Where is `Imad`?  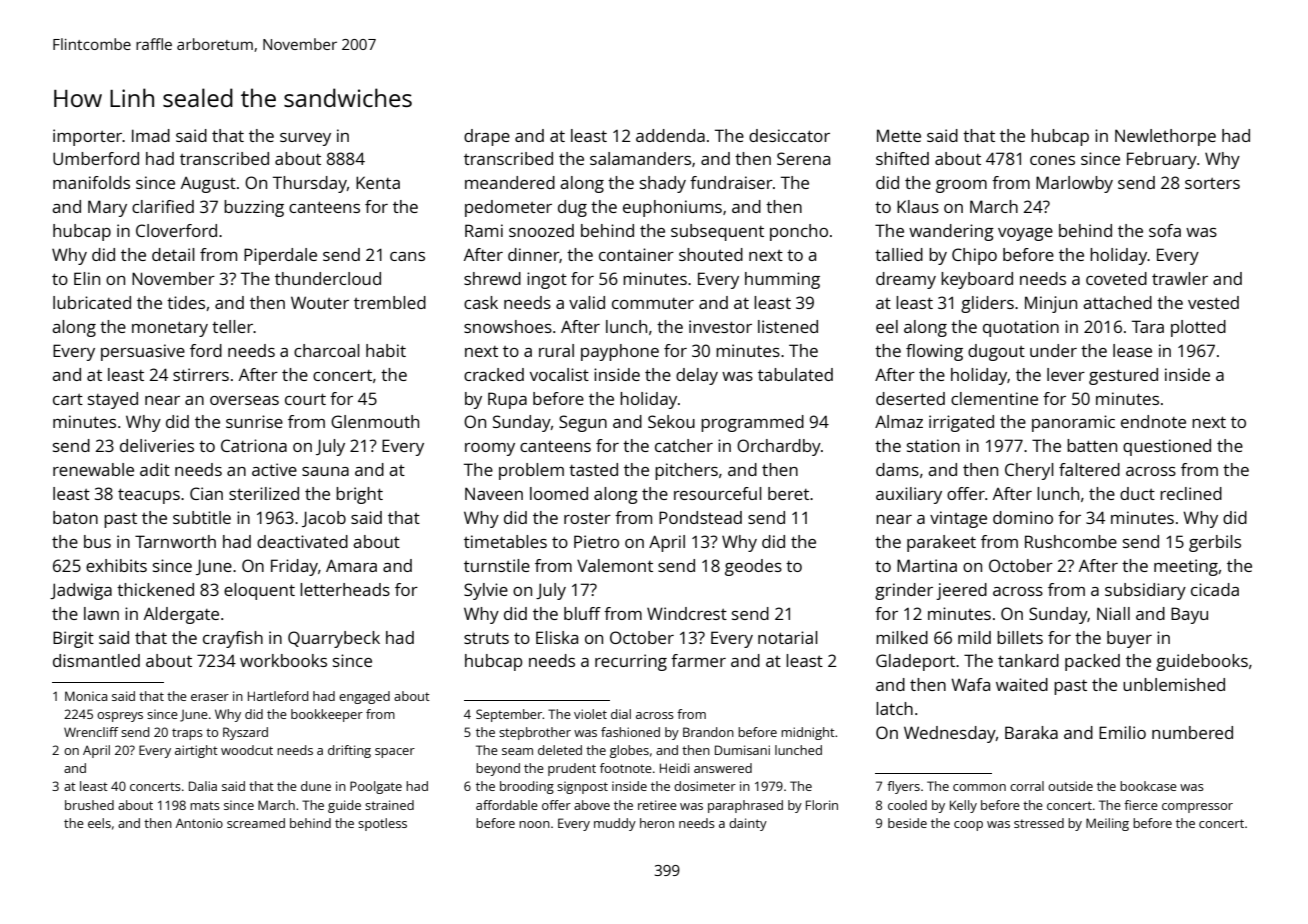
Imad is located at coordinates (151, 135).
